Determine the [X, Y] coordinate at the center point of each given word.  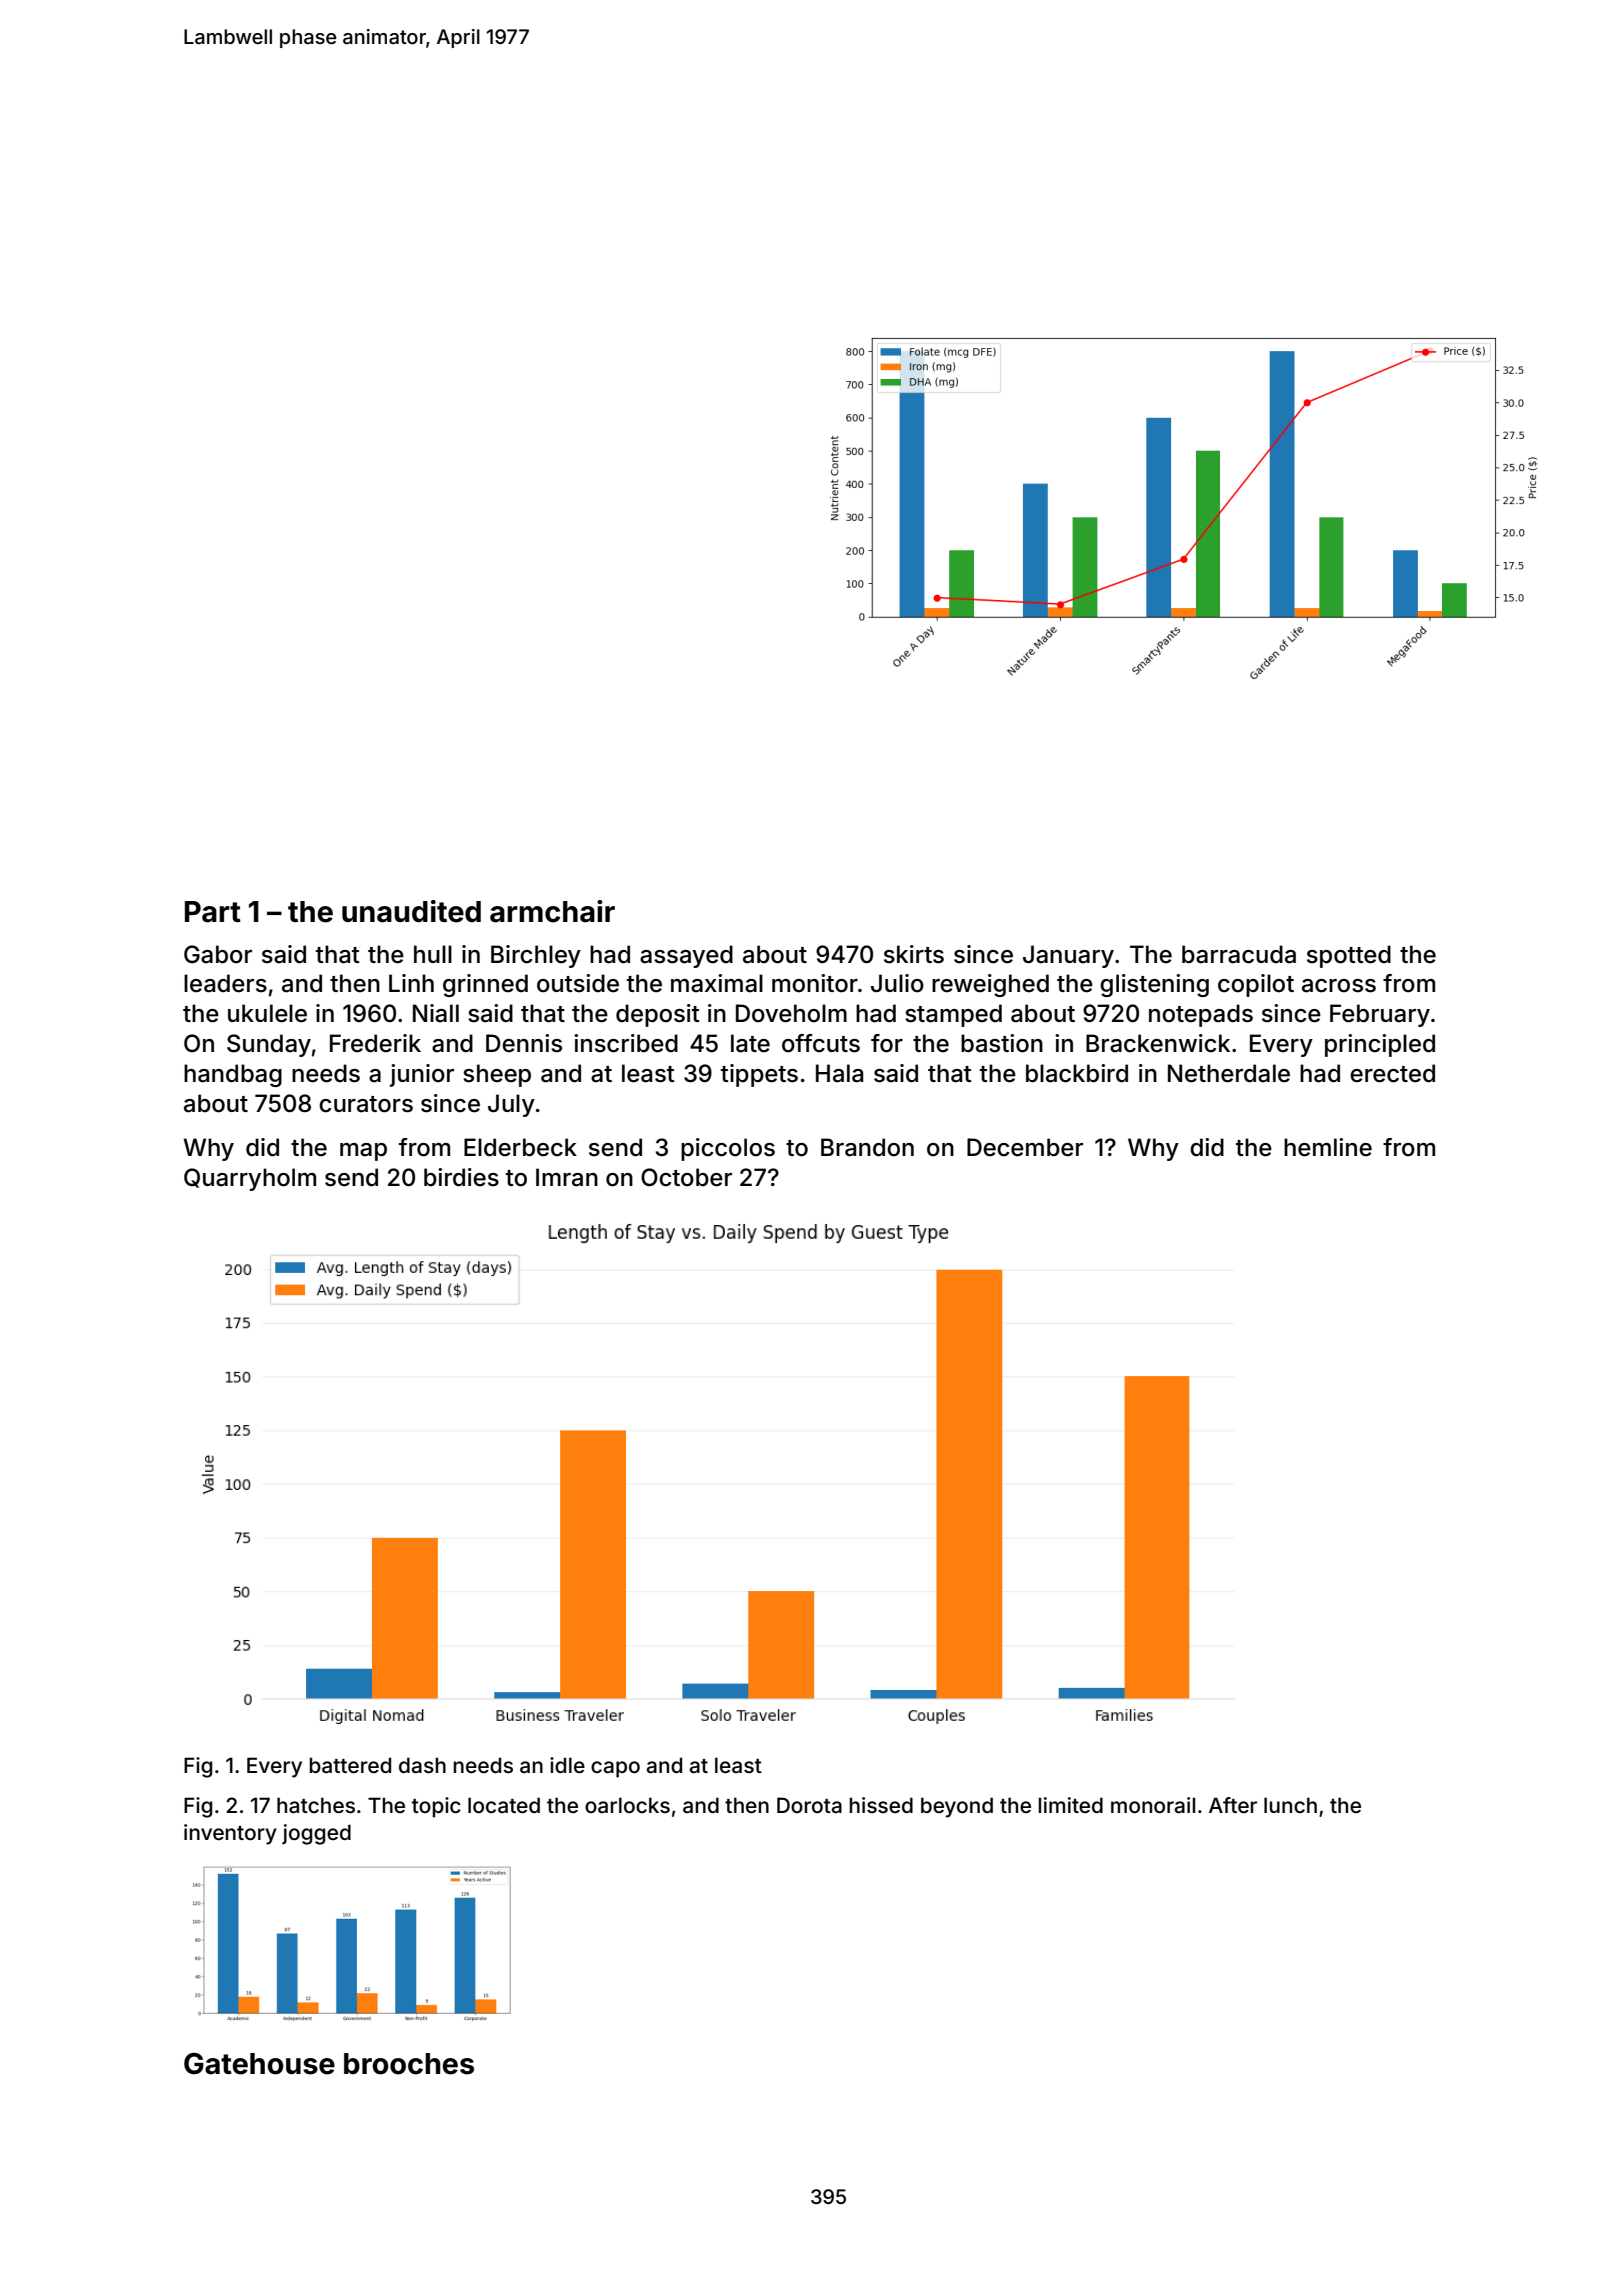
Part [213, 912]
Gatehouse [259, 2064]
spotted [1349, 956]
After [1233, 1805]
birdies [461, 1177]
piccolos [728, 1149]
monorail [1153, 1805]
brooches [409, 2064]
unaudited [411, 911]
